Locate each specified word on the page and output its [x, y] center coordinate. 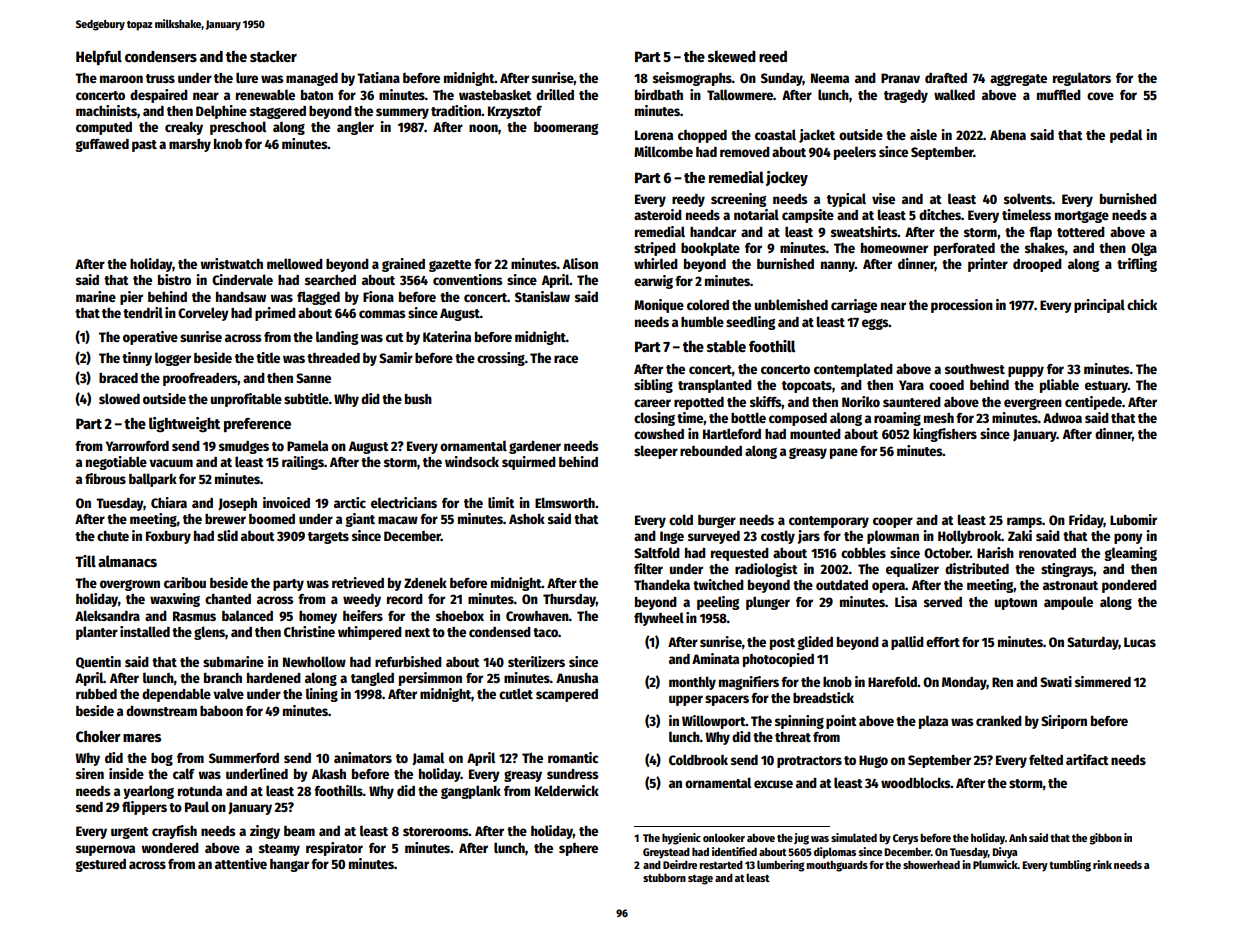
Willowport [714, 722]
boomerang [566, 128]
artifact [1087, 759]
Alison [580, 263]
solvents [1028, 198]
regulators [1082, 79]
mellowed [295, 263]
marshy [190, 145]
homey [318, 617]
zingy [265, 832]
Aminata [715, 658]
